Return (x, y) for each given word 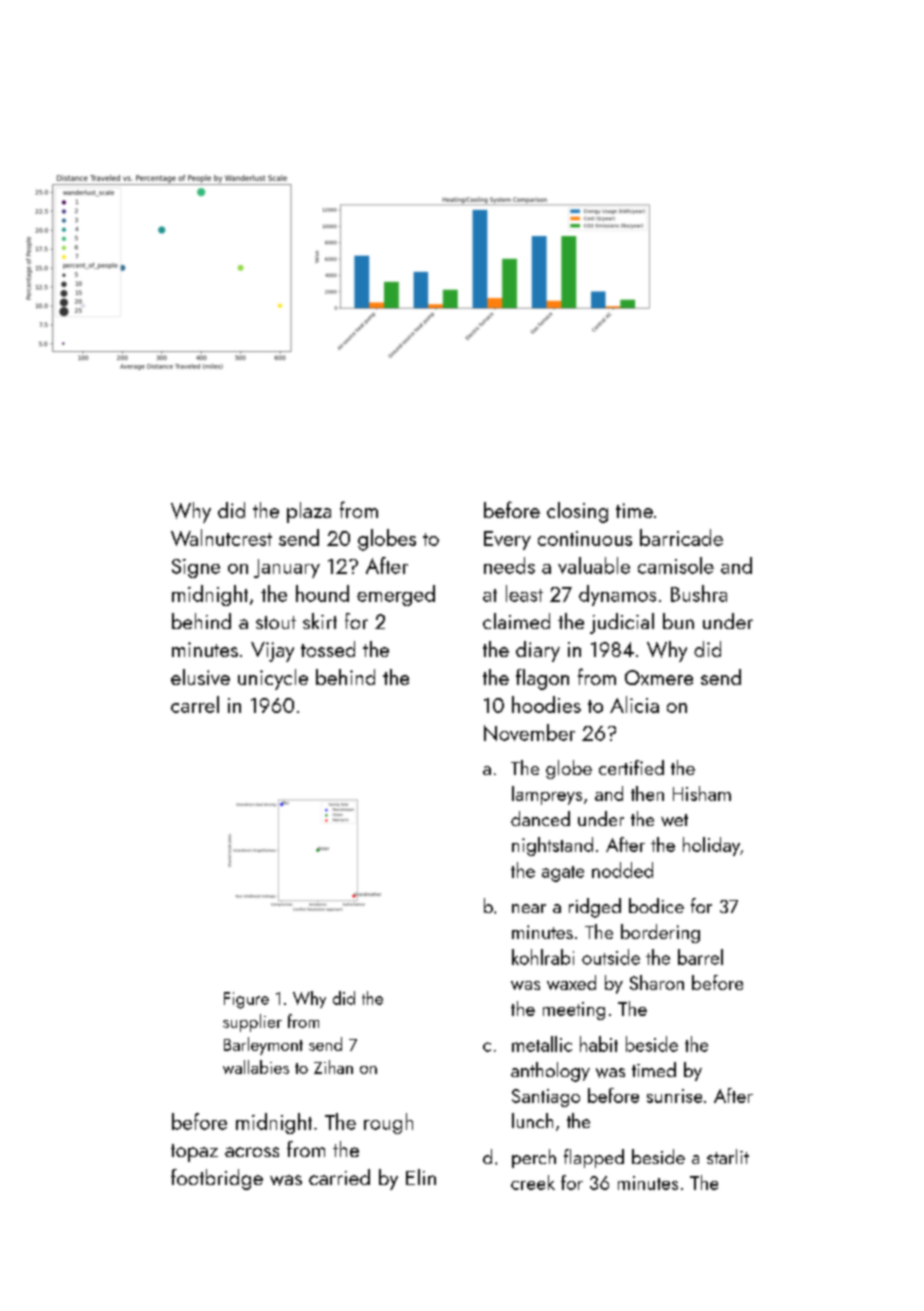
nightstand (552, 846)
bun (678, 621)
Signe (196, 568)
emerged (396, 595)
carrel (195, 704)
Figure (246, 1000)
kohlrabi (543, 957)
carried (339, 1177)
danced (540, 818)
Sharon (657, 982)
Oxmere (659, 677)
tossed (328, 649)
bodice (656, 905)
